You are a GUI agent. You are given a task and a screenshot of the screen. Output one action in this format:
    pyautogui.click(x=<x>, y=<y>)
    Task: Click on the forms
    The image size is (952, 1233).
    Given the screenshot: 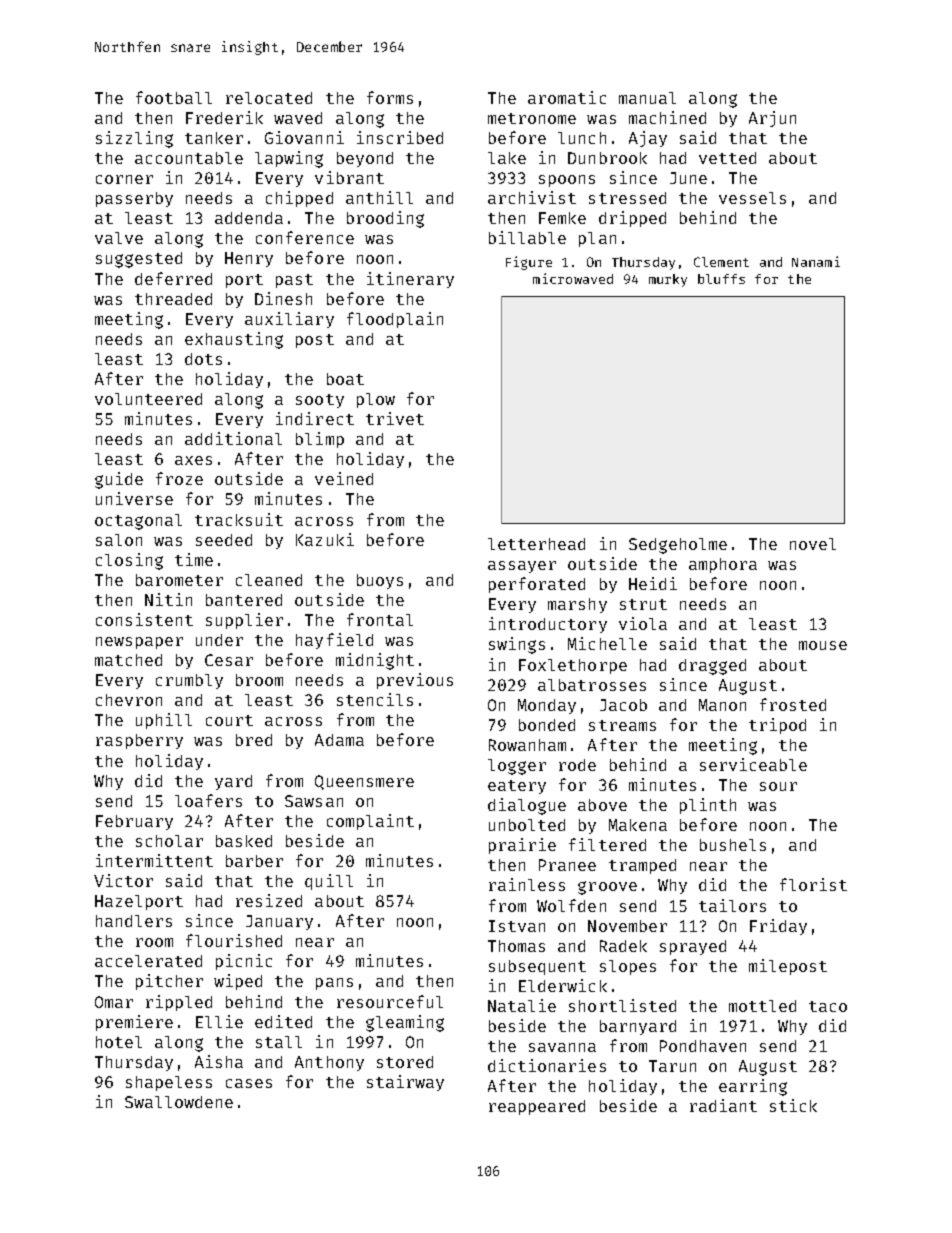 What is the action you would take?
    pyautogui.click(x=390, y=97)
